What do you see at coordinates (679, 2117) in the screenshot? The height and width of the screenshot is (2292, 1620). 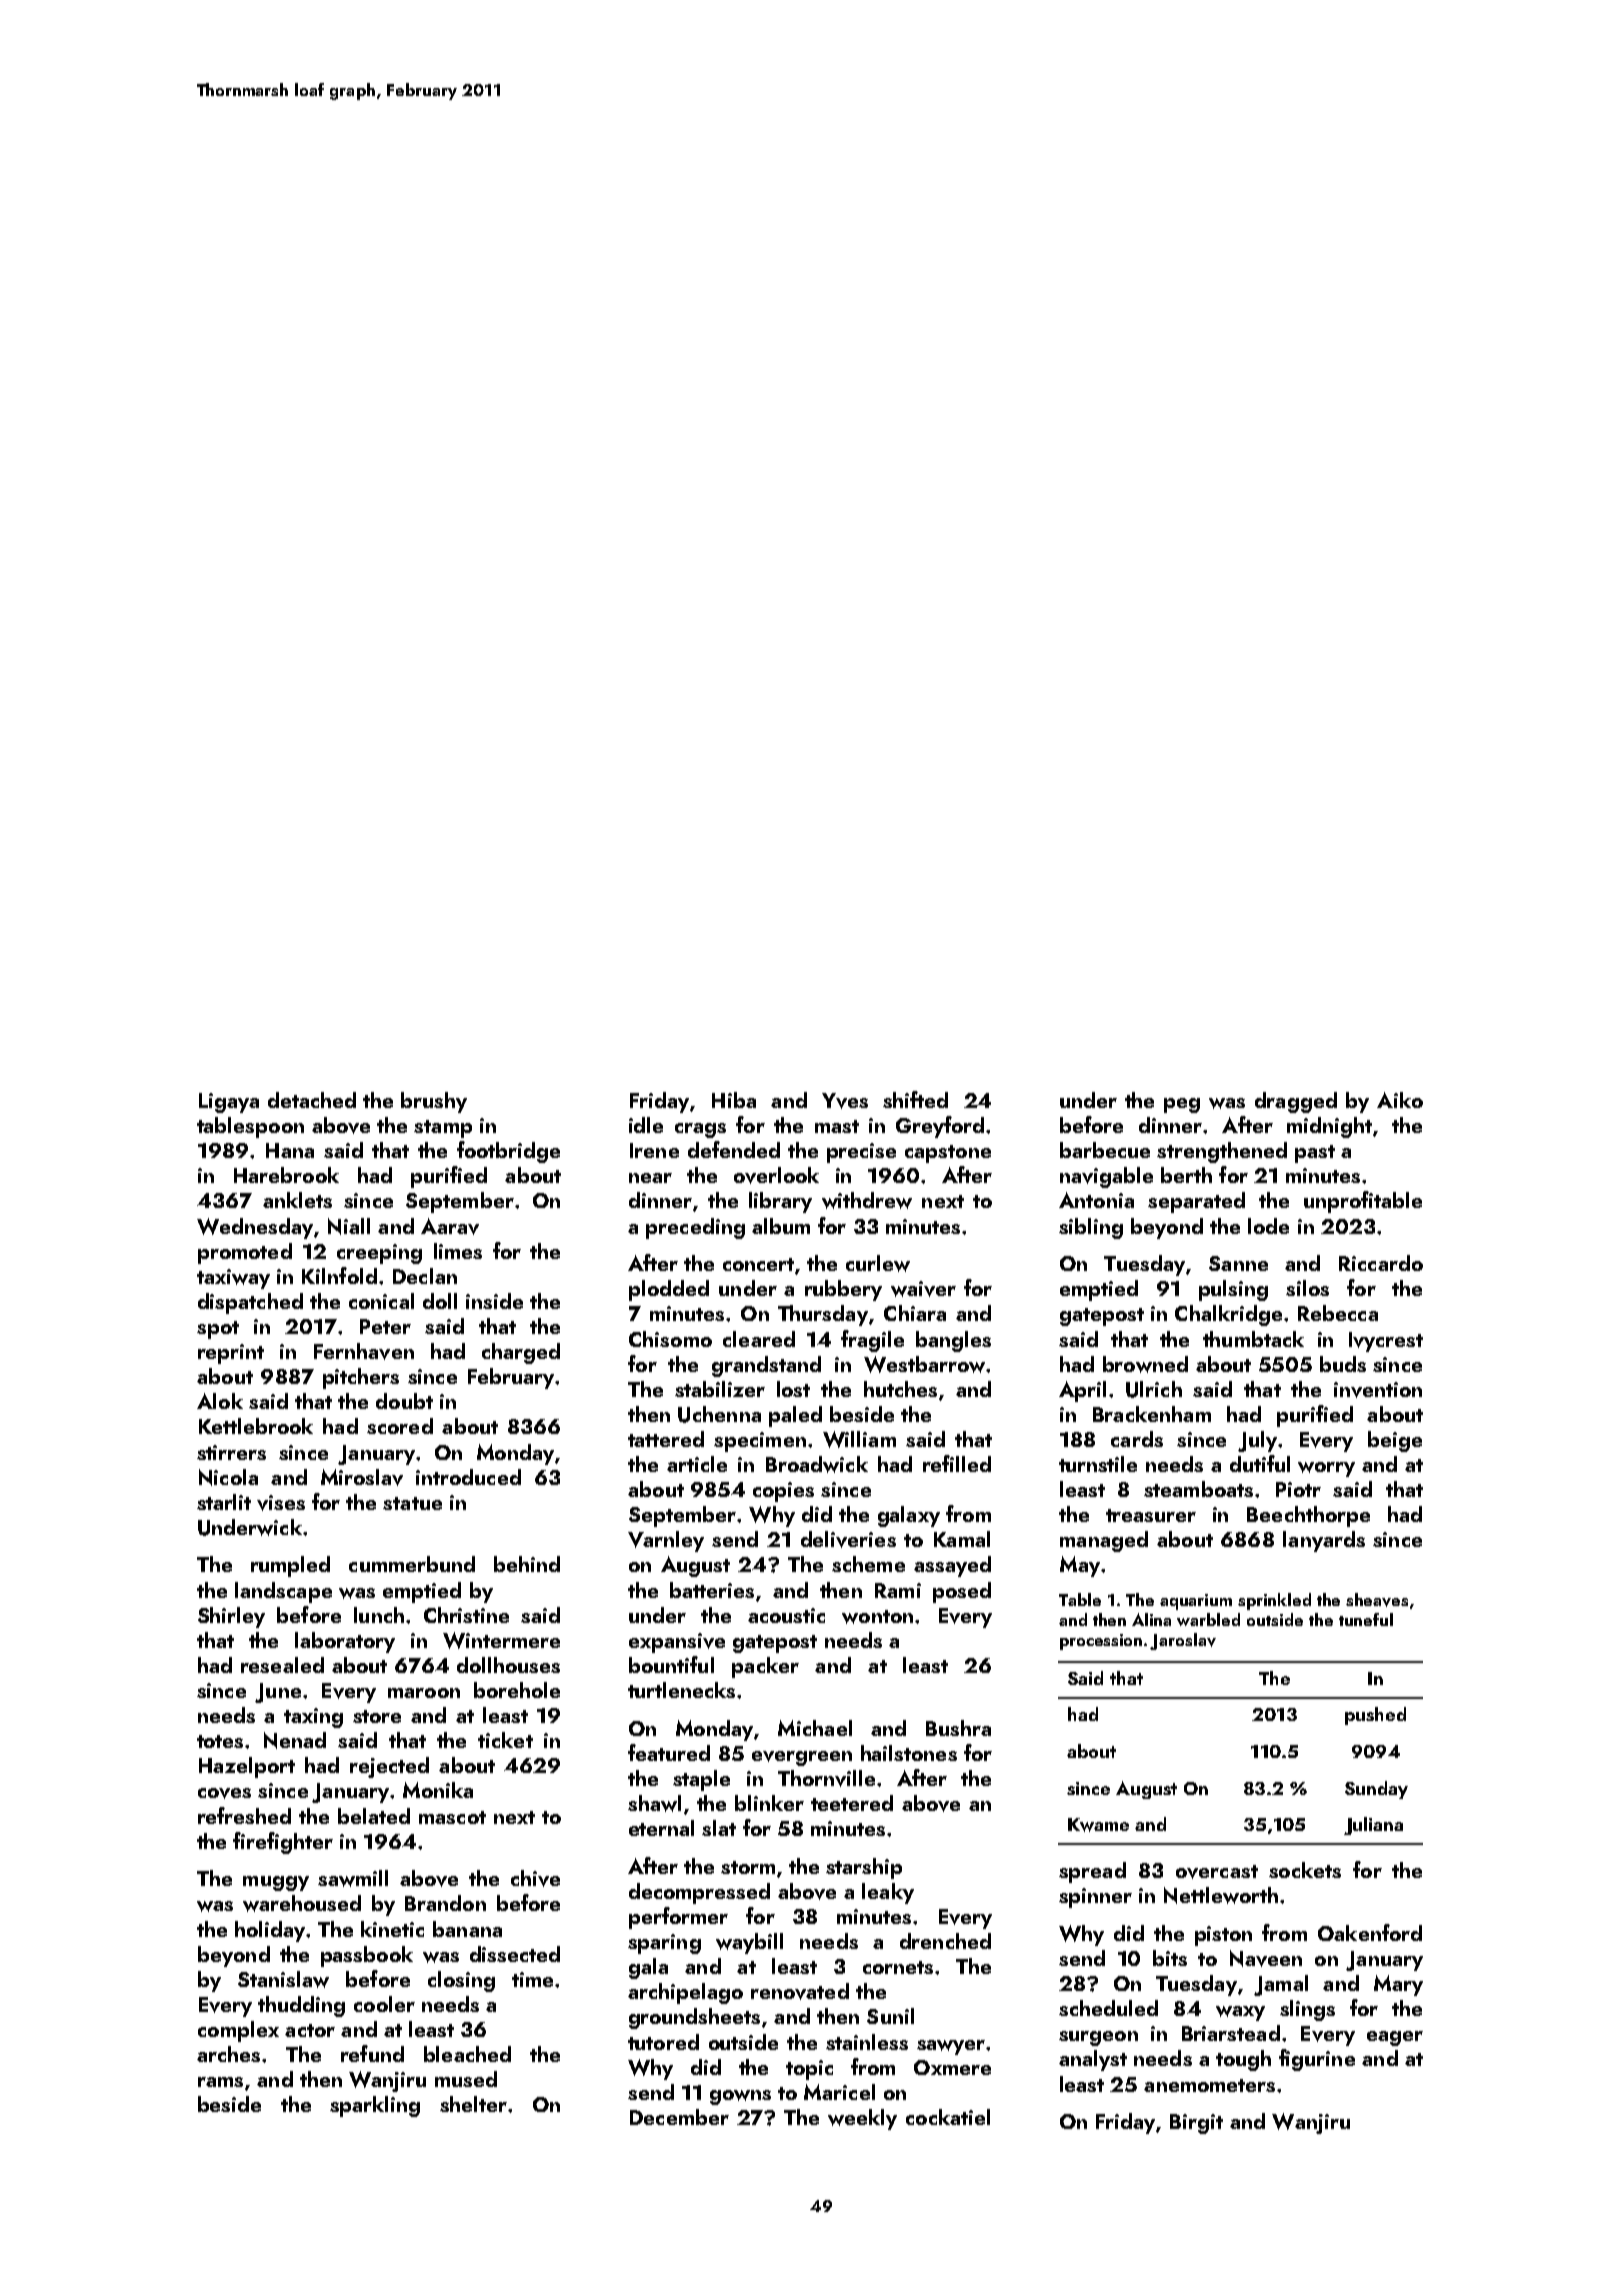 I see `December` at bounding box center [679, 2117].
